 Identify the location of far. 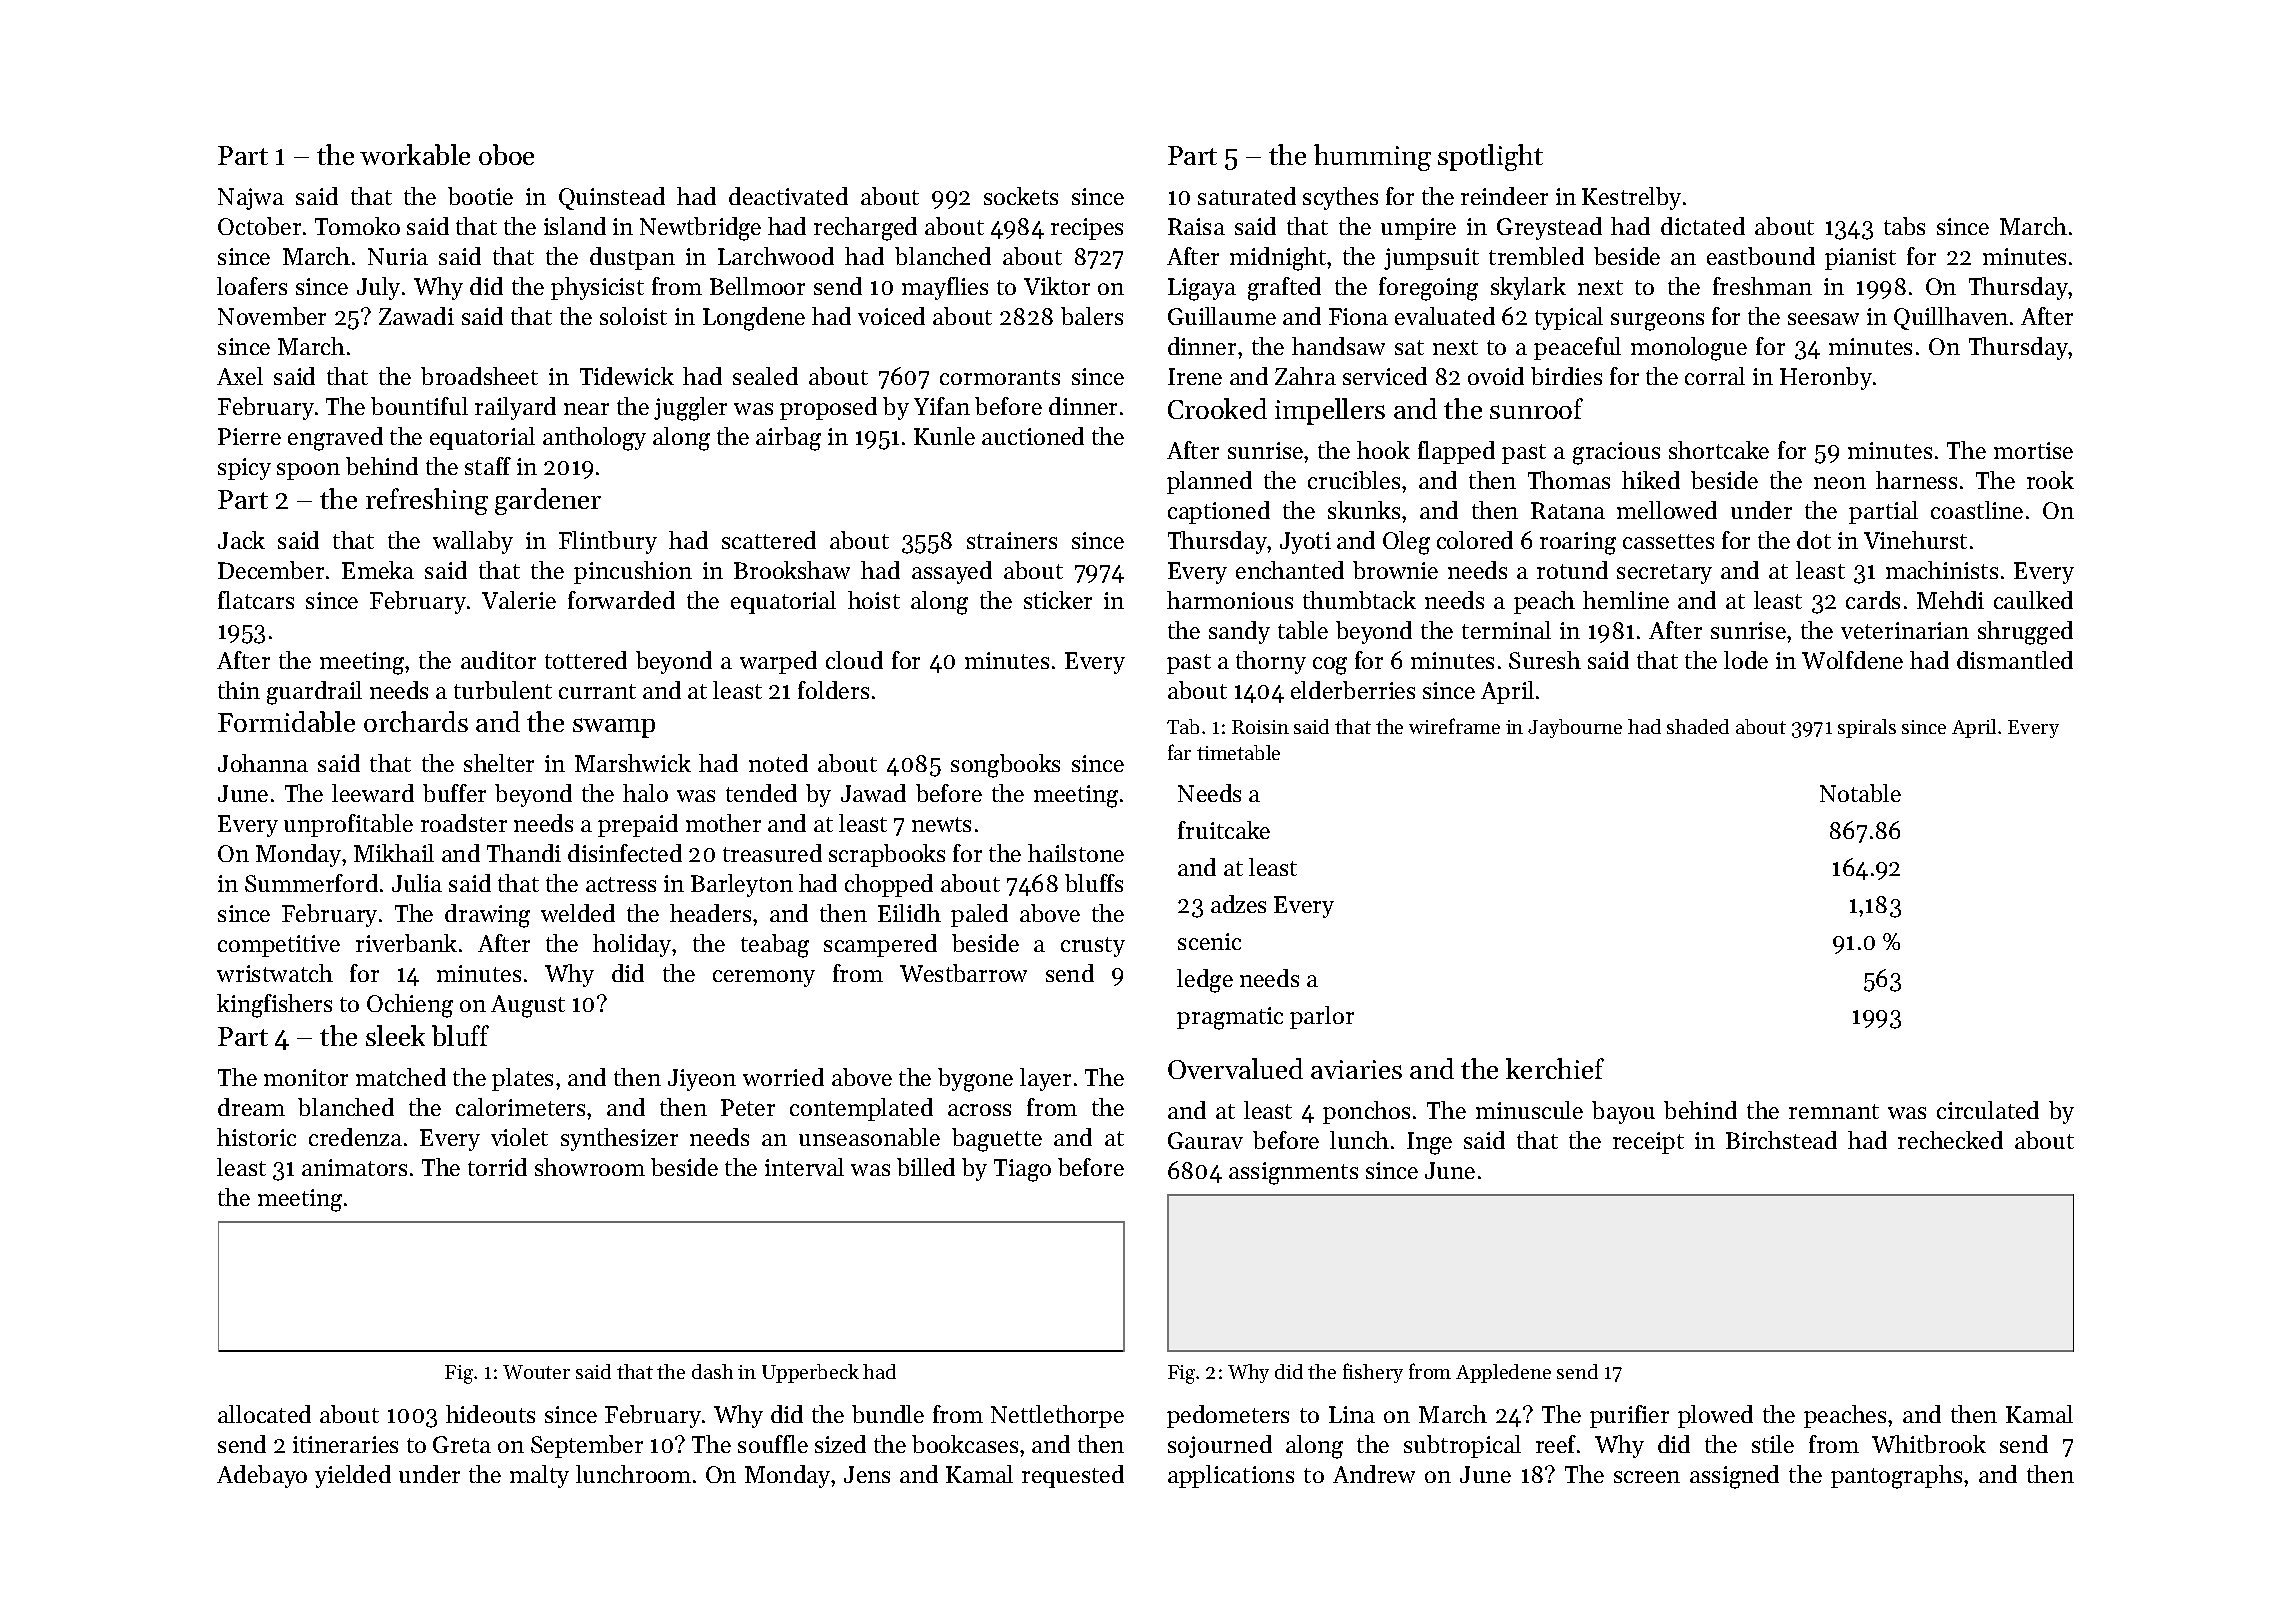
(1179, 752).
